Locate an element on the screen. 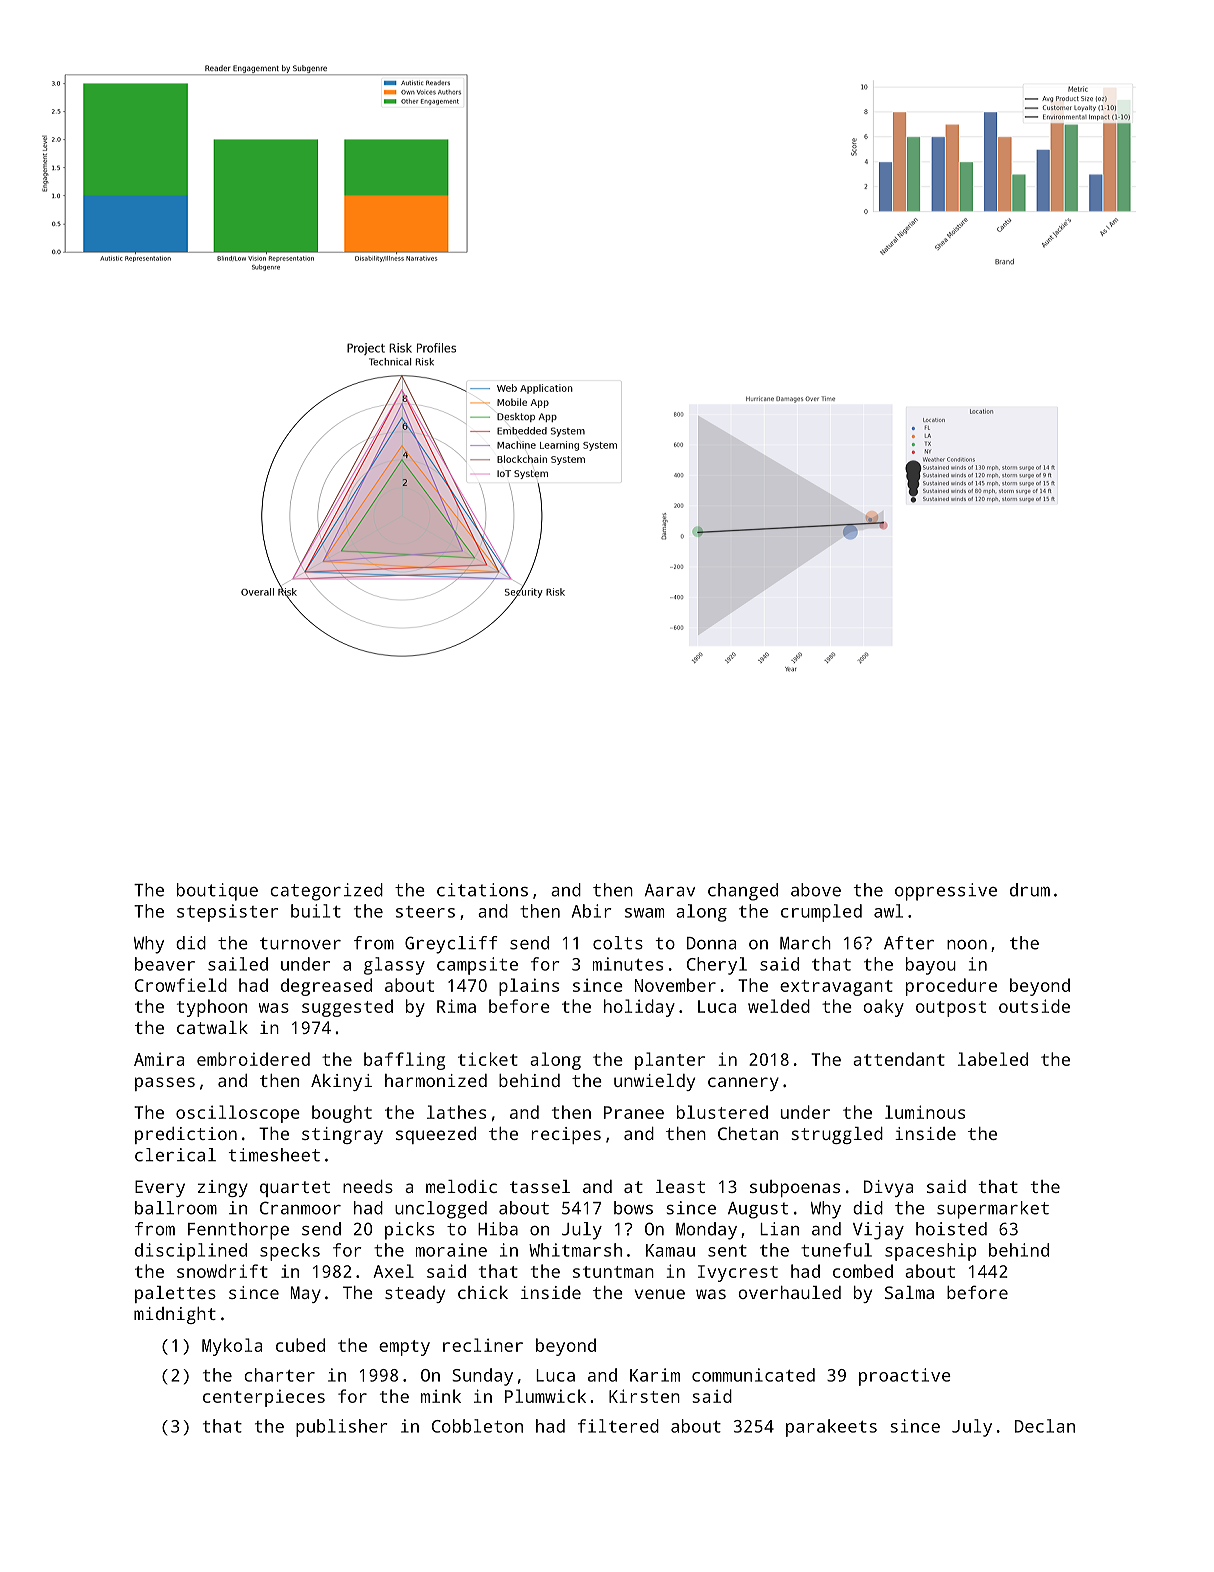  quartet is located at coordinates (295, 1189).
